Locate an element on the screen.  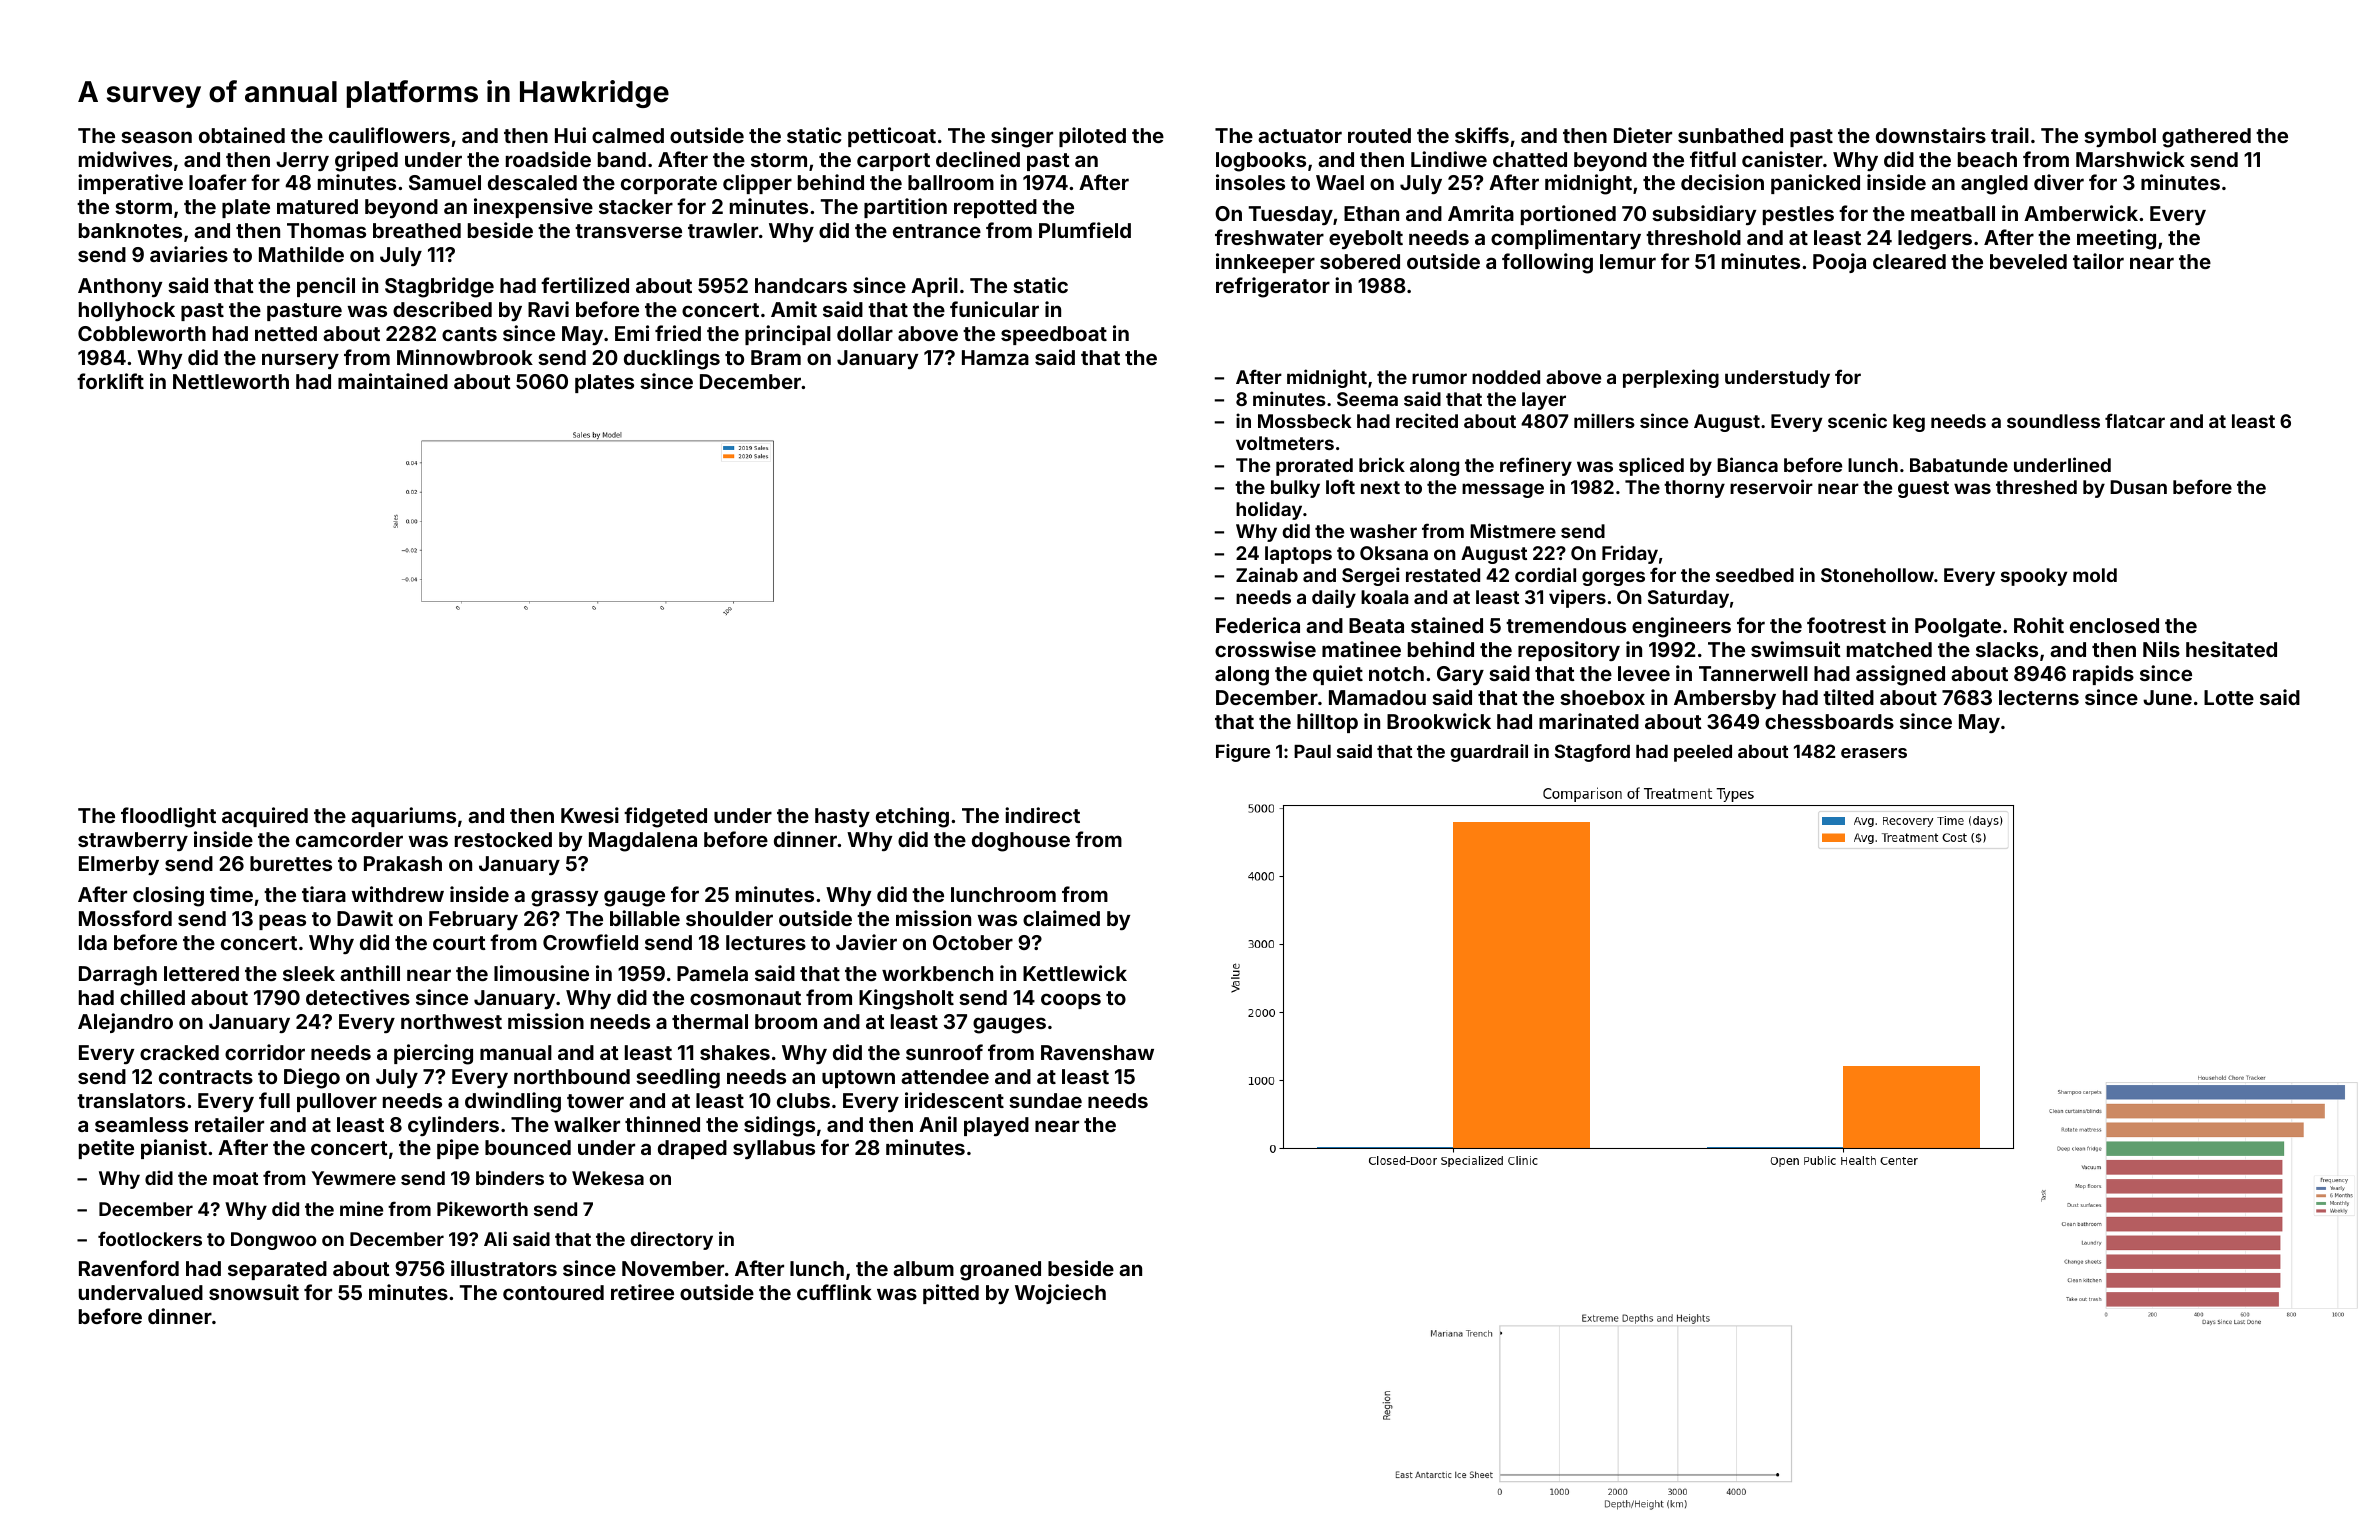
Wojciech is located at coordinates (1060, 1294).
